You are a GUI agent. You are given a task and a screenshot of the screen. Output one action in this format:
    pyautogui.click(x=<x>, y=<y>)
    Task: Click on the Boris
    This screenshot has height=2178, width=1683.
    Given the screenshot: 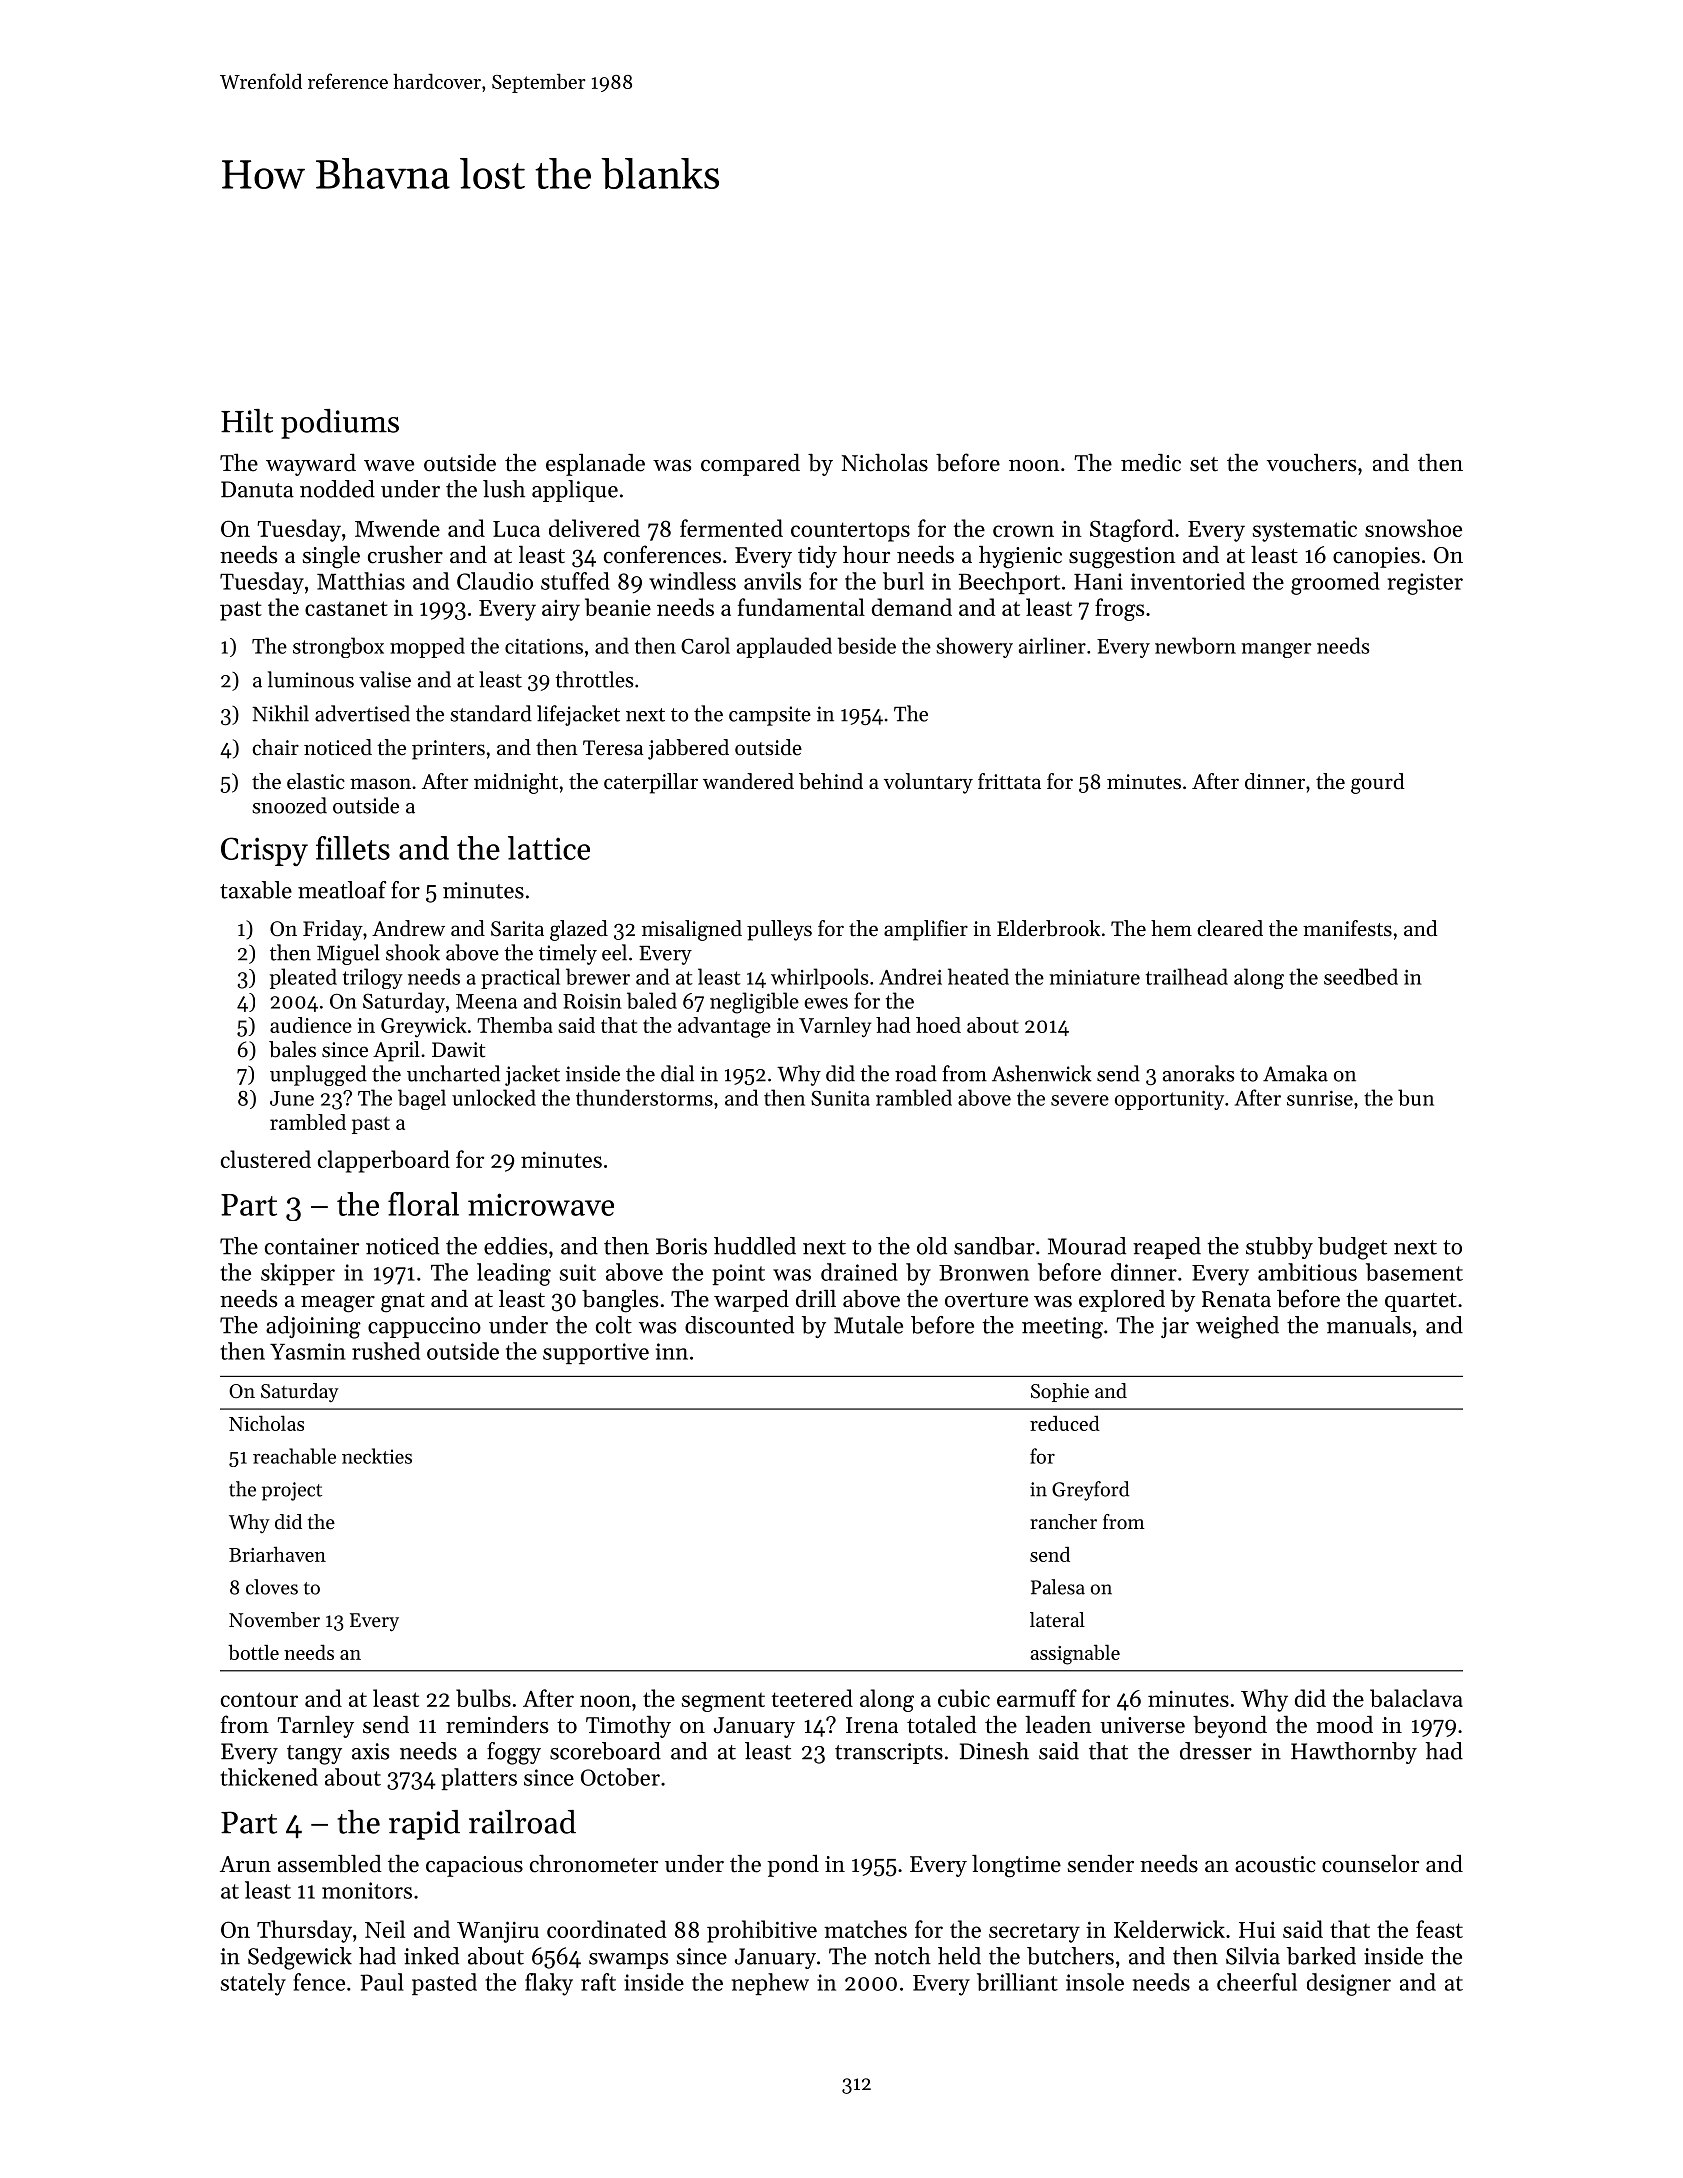 What is the action you would take?
    pyautogui.click(x=681, y=1246)
